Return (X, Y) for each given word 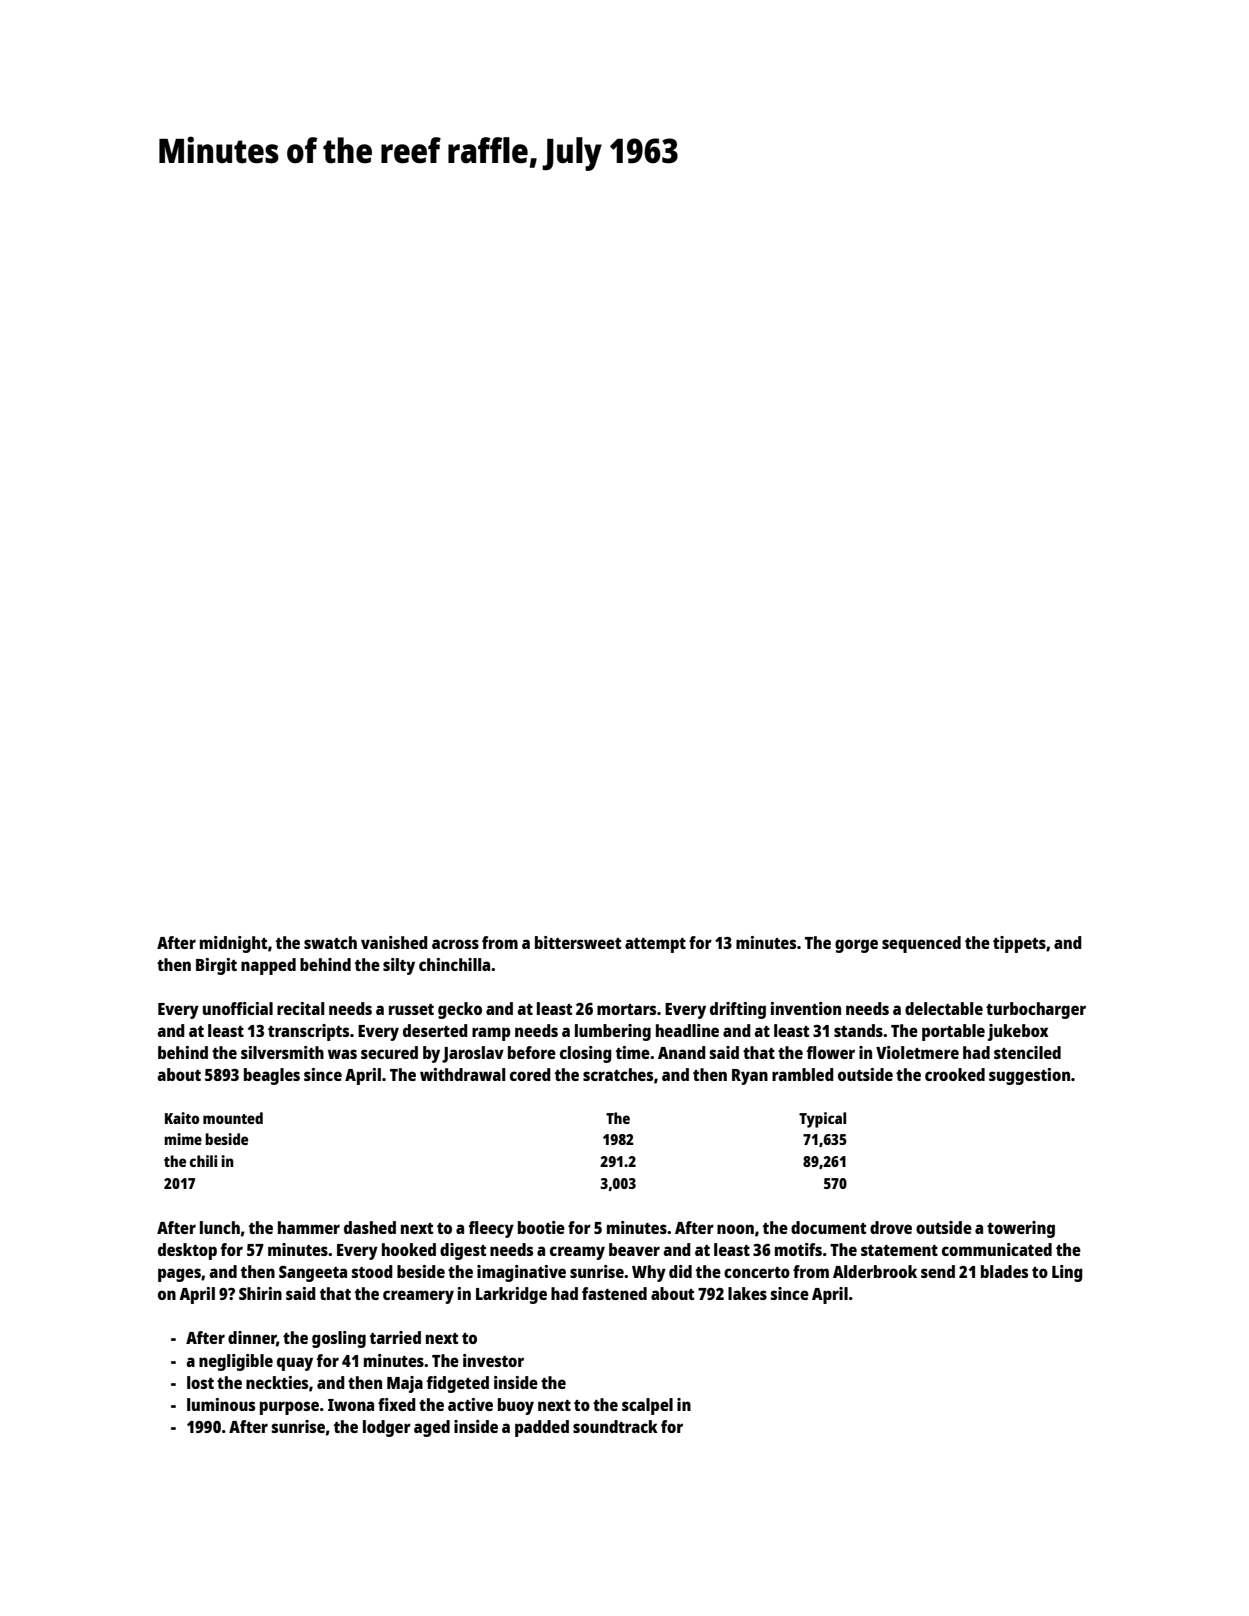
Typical (822, 1120)
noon (735, 1229)
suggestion (1029, 1076)
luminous (221, 1404)
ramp (491, 1034)
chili (204, 1161)
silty (399, 966)
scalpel (647, 1406)
